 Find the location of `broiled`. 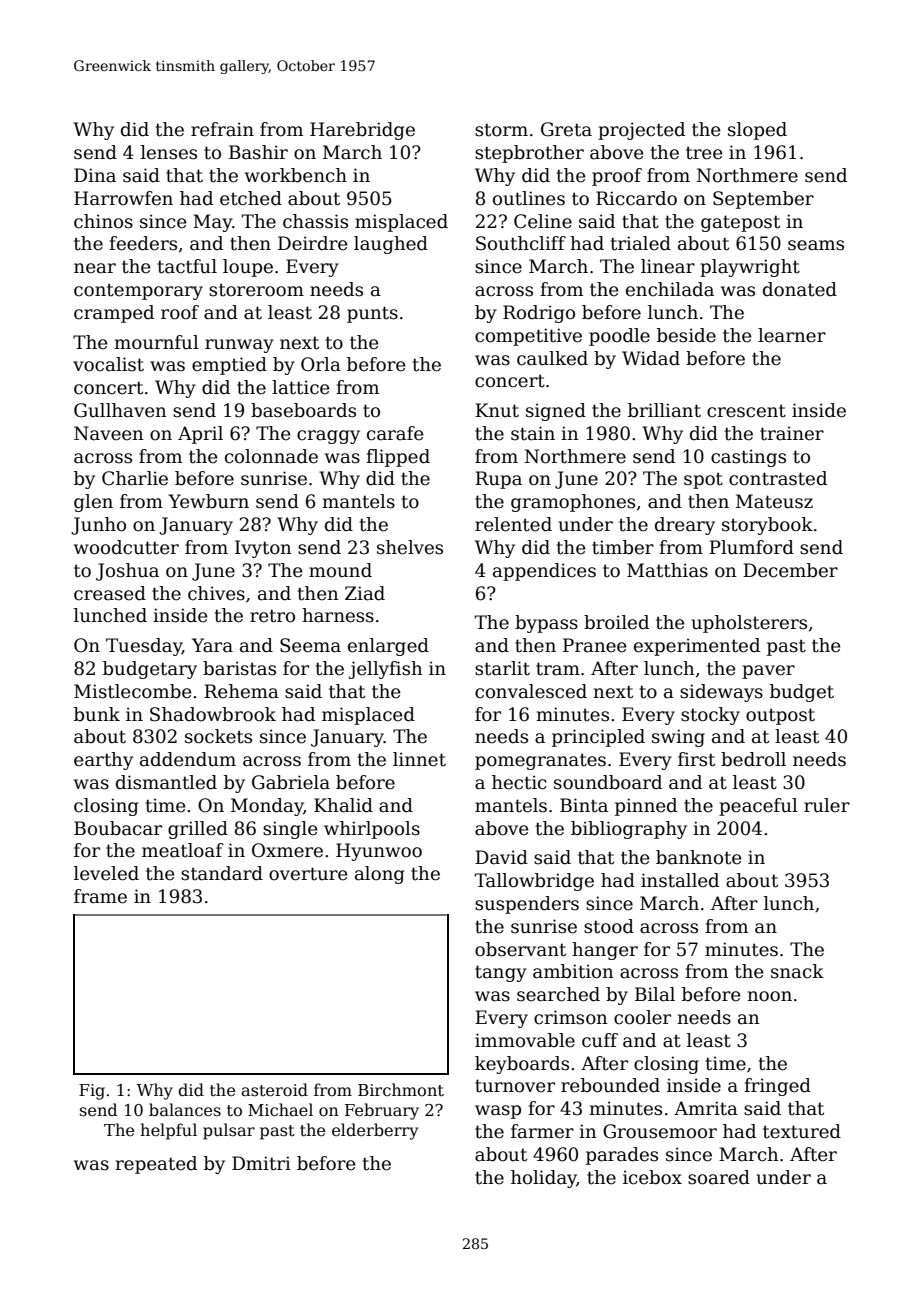

broiled is located at coordinates (616, 622).
